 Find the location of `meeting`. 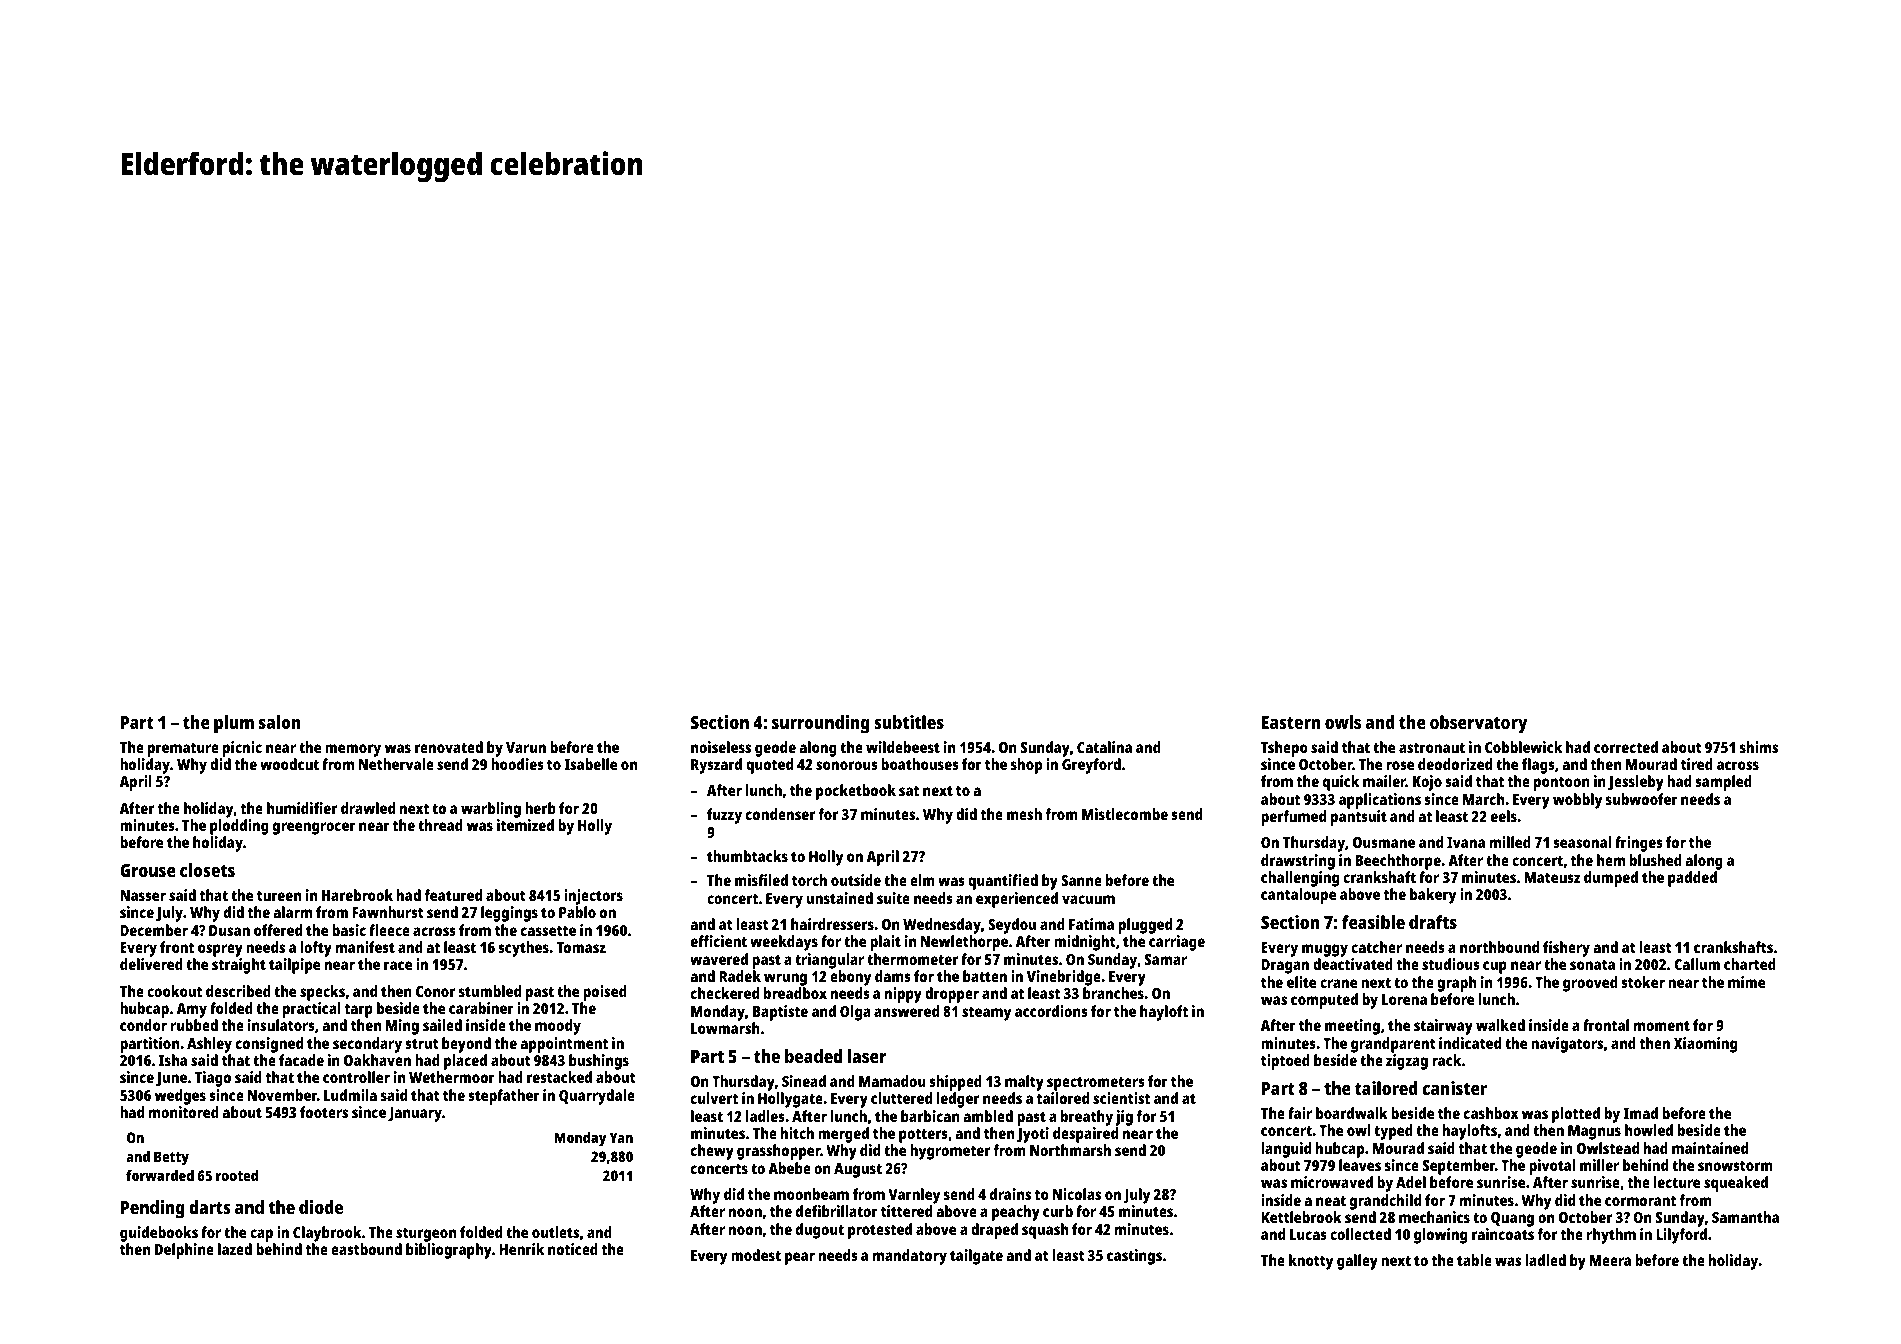

meeting is located at coordinates (1352, 1027).
